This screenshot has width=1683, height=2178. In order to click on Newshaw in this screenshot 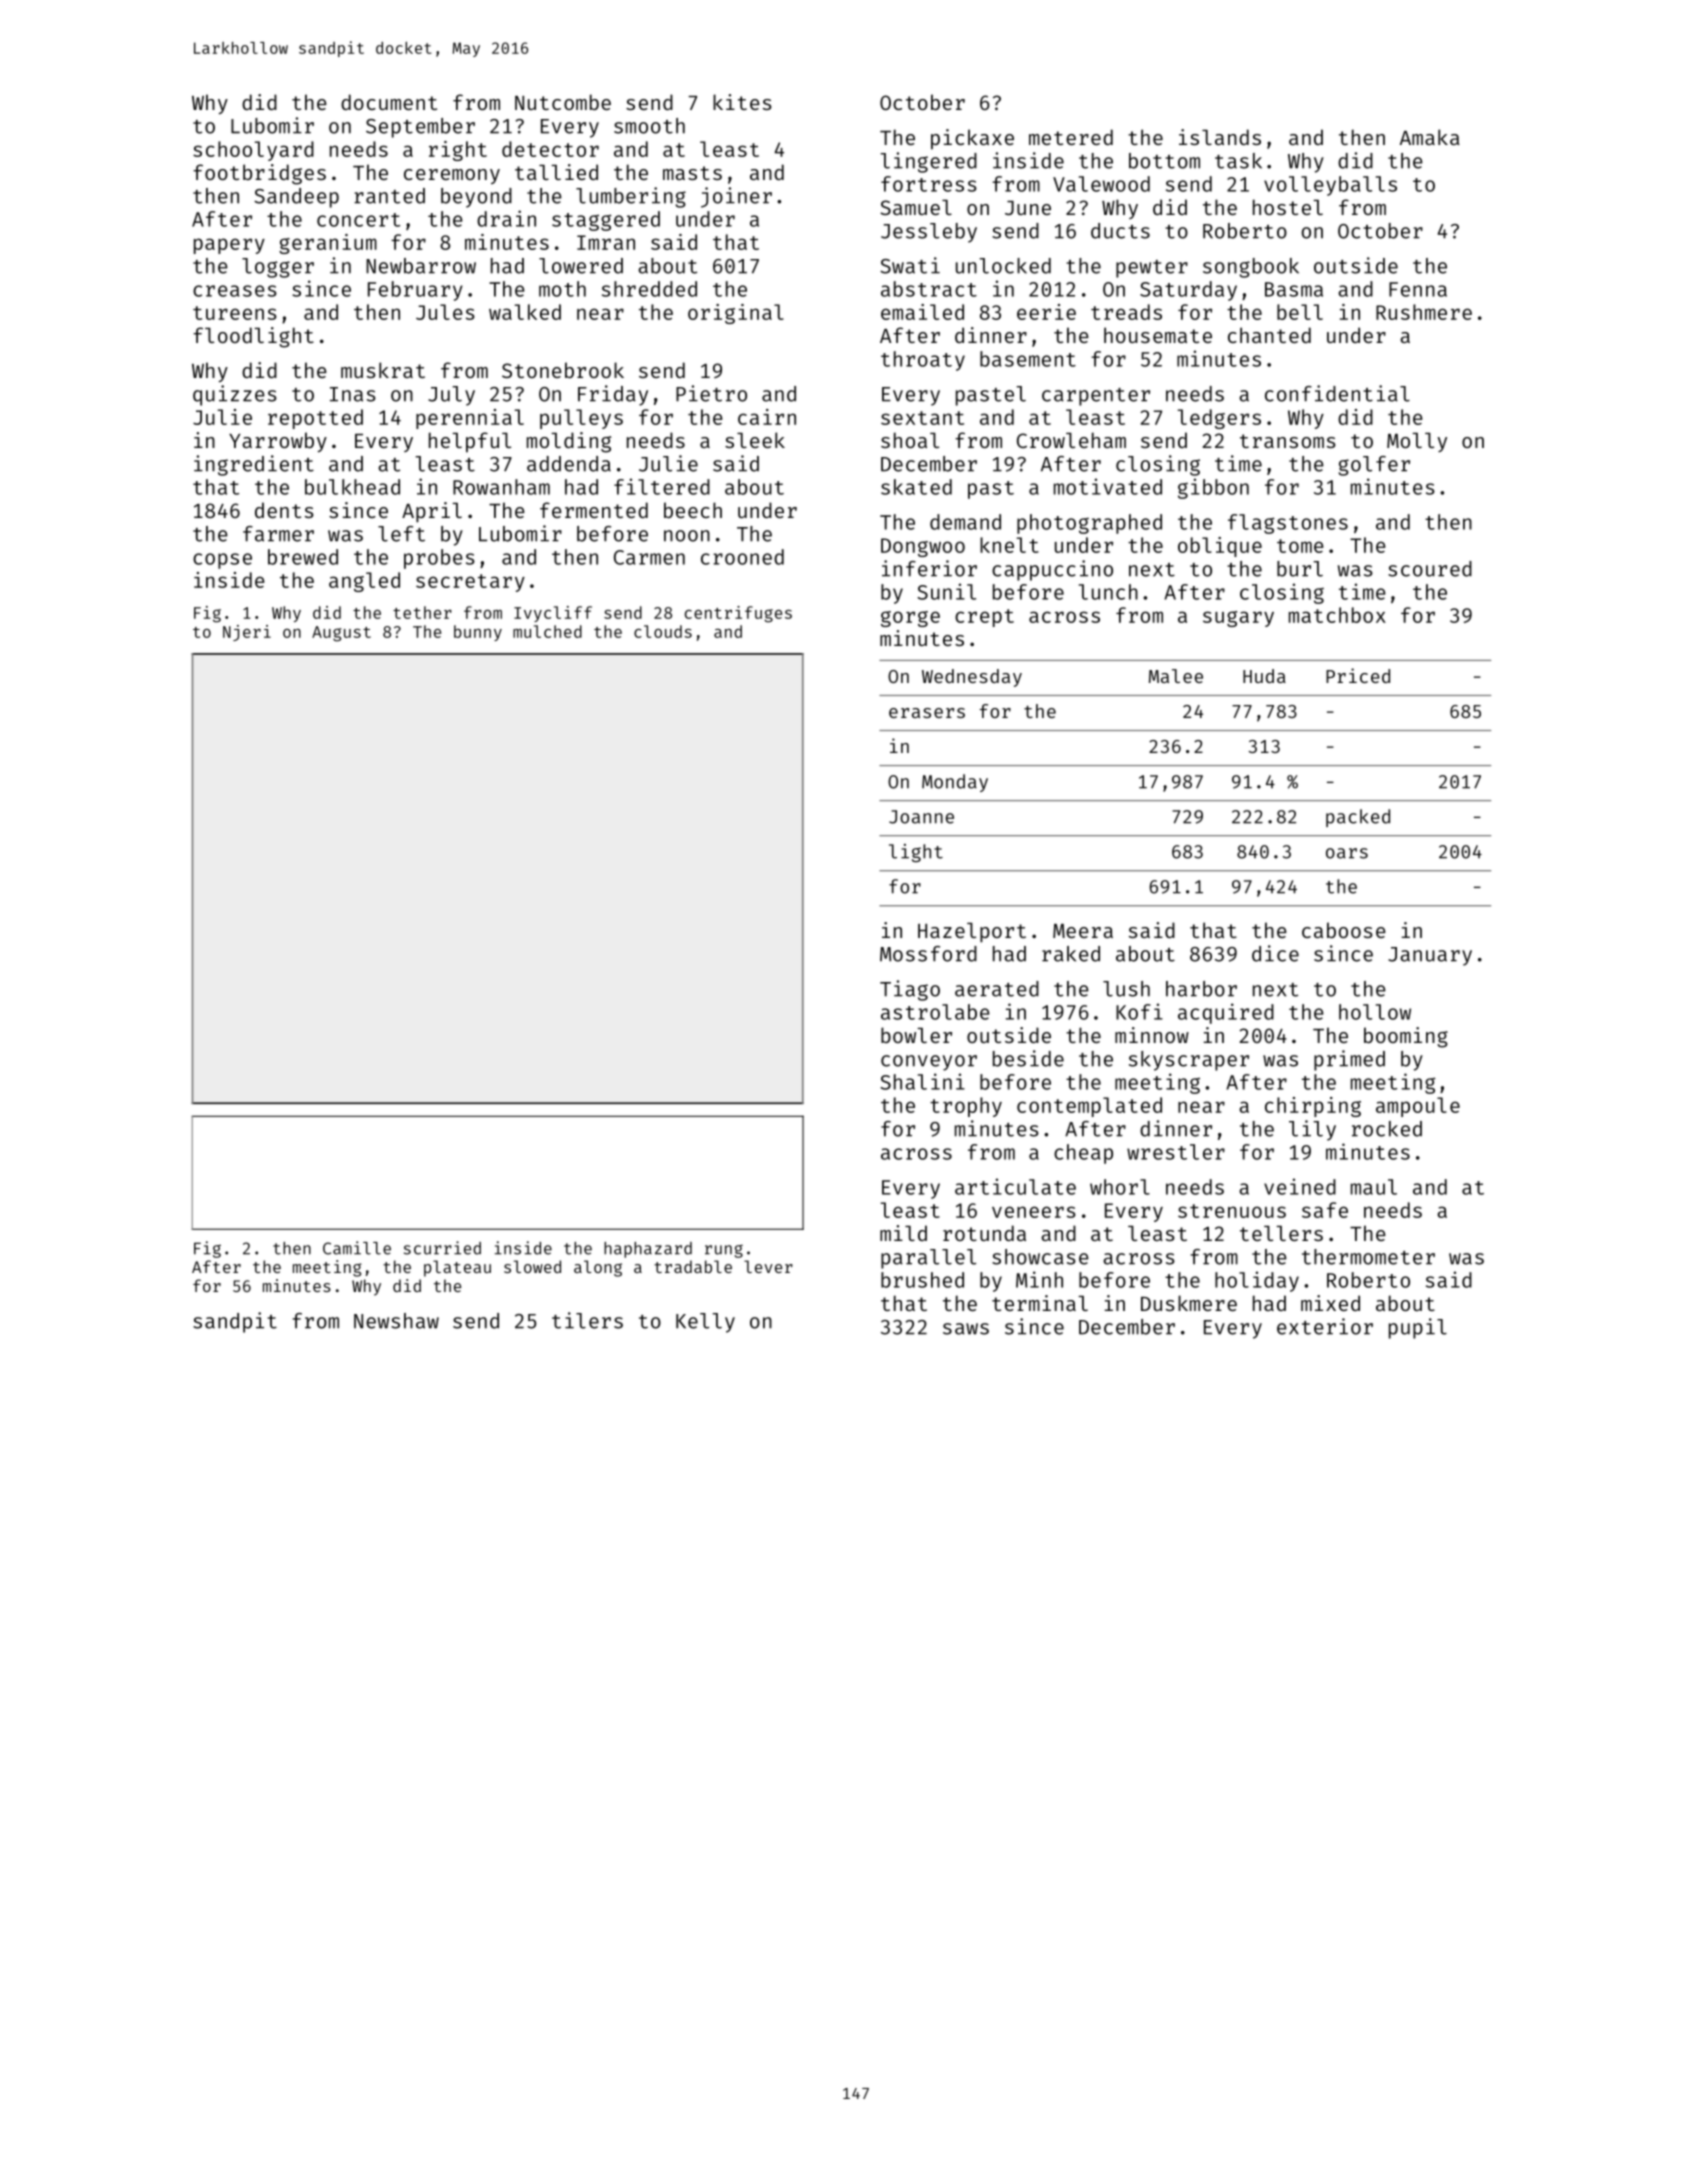, I will do `click(396, 1321)`.
